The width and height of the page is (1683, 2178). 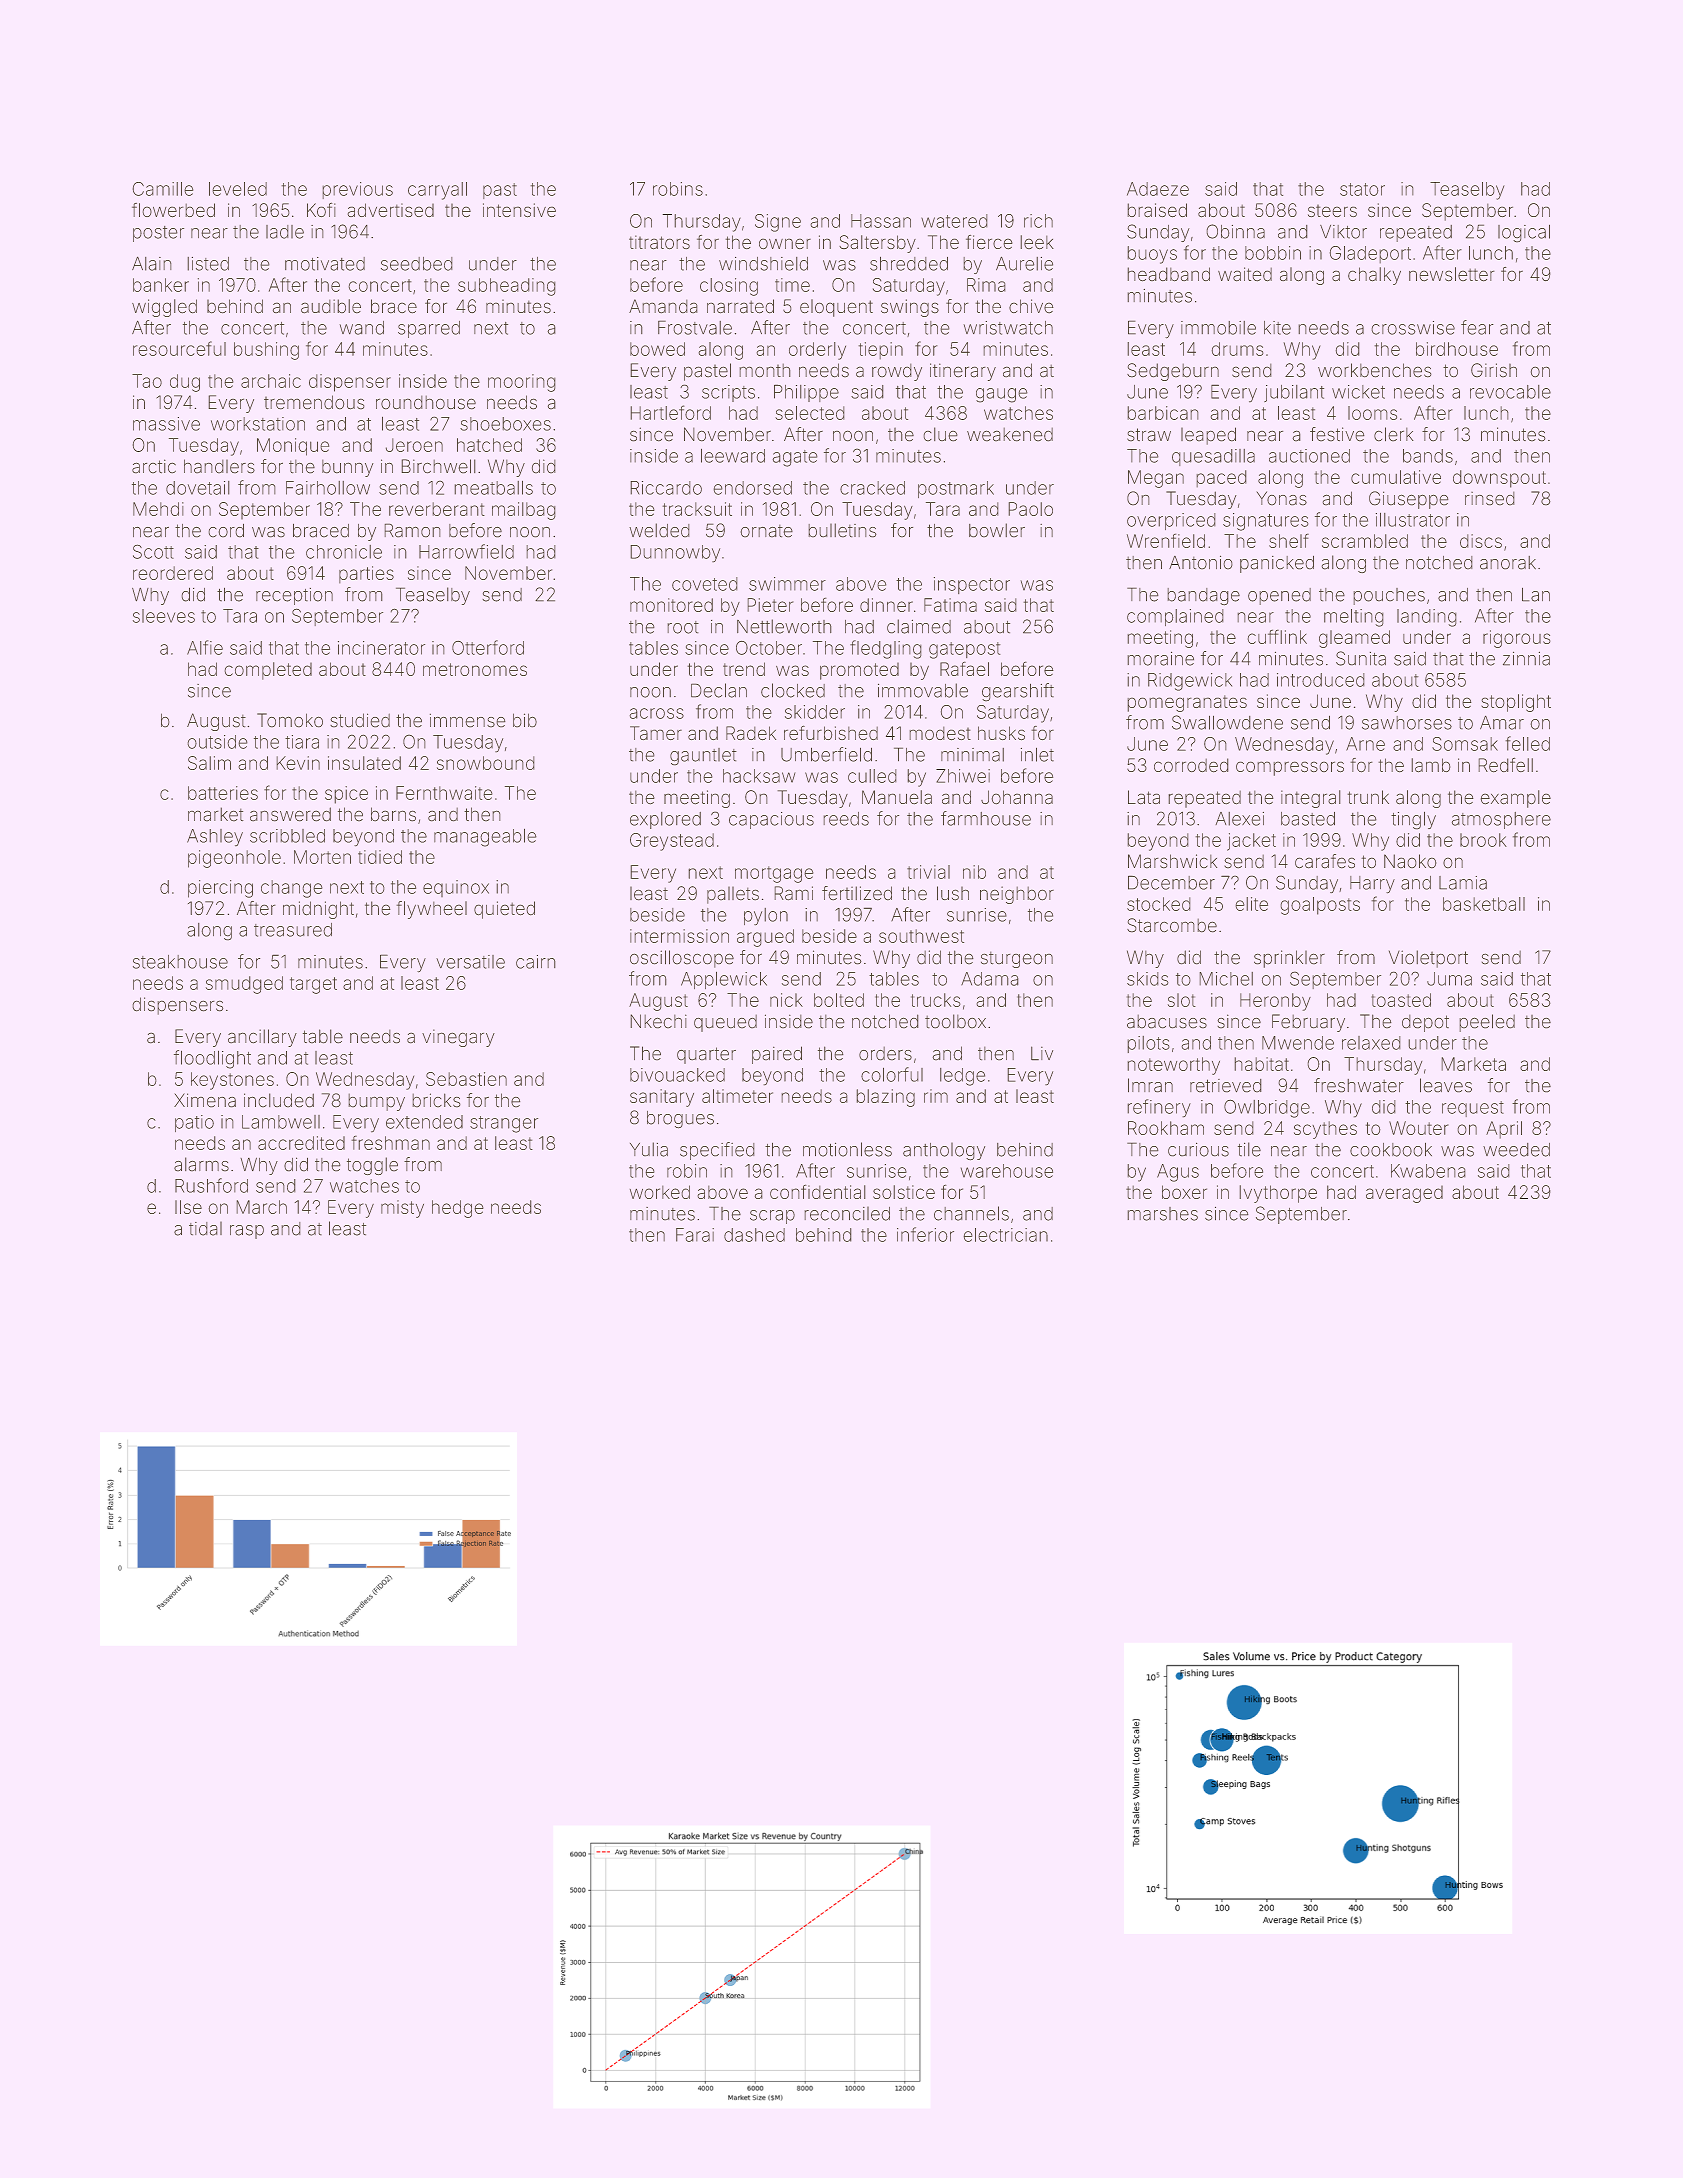 I want to click on Johanna, so click(x=1017, y=797).
